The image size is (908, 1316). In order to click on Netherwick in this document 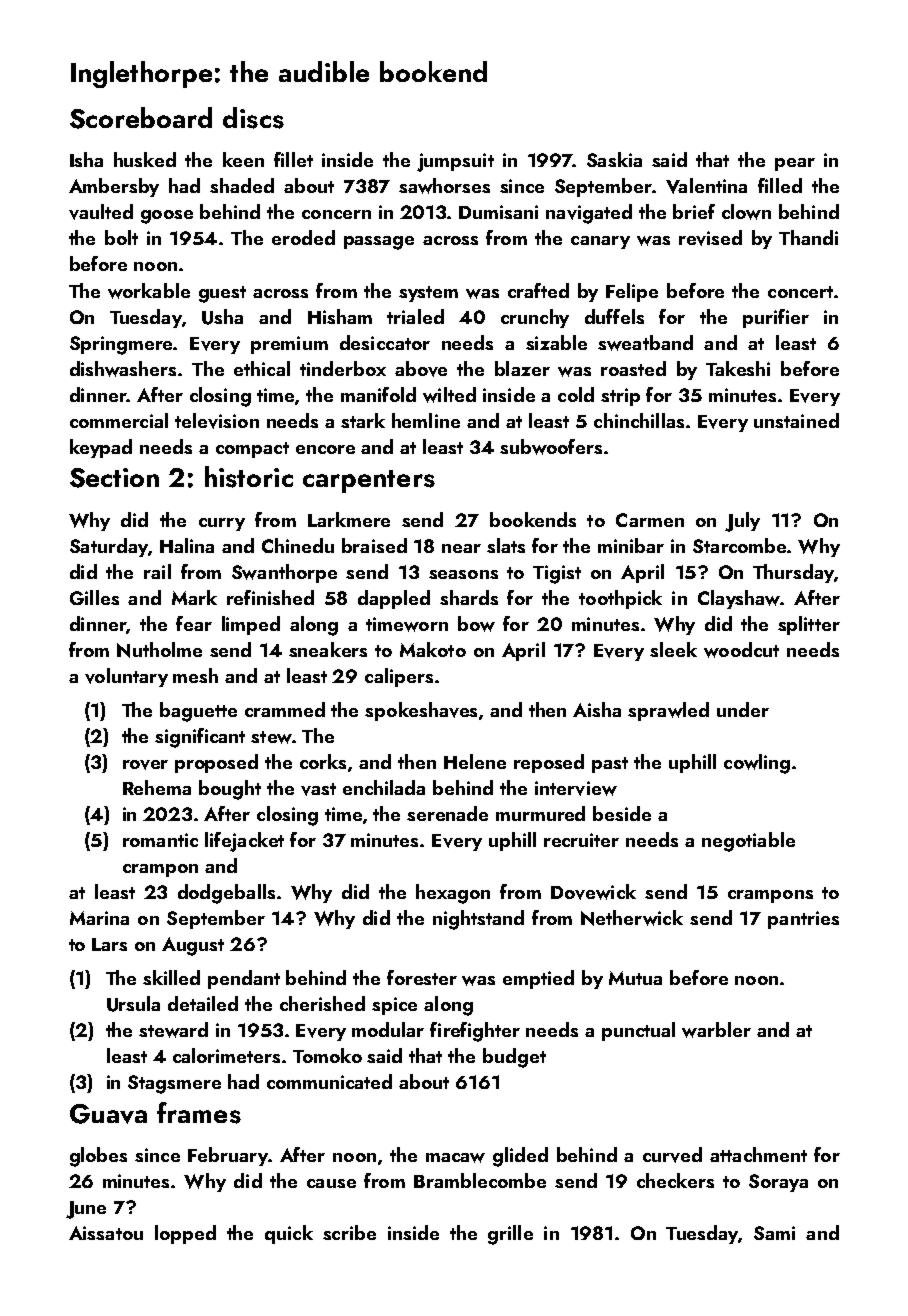, I will do `click(632, 918)`.
